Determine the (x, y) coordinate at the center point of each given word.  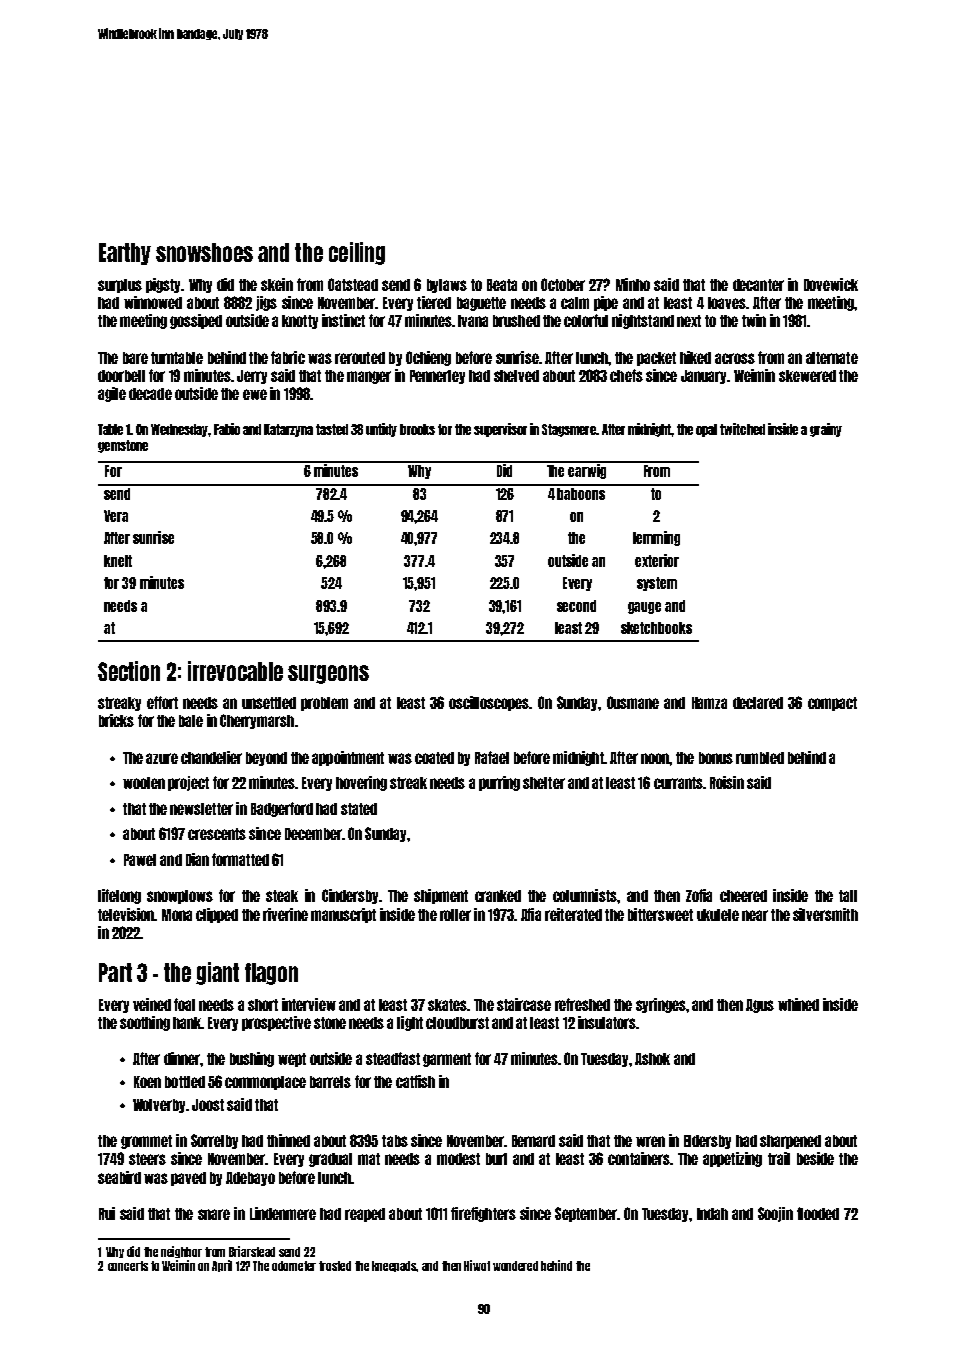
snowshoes (204, 252)
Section (129, 671)
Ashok (652, 1059)
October (563, 284)
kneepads (395, 1266)
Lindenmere (283, 1213)
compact (832, 704)
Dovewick (831, 284)
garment (447, 1060)
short (263, 1005)
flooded (818, 1213)
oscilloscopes (489, 703)
